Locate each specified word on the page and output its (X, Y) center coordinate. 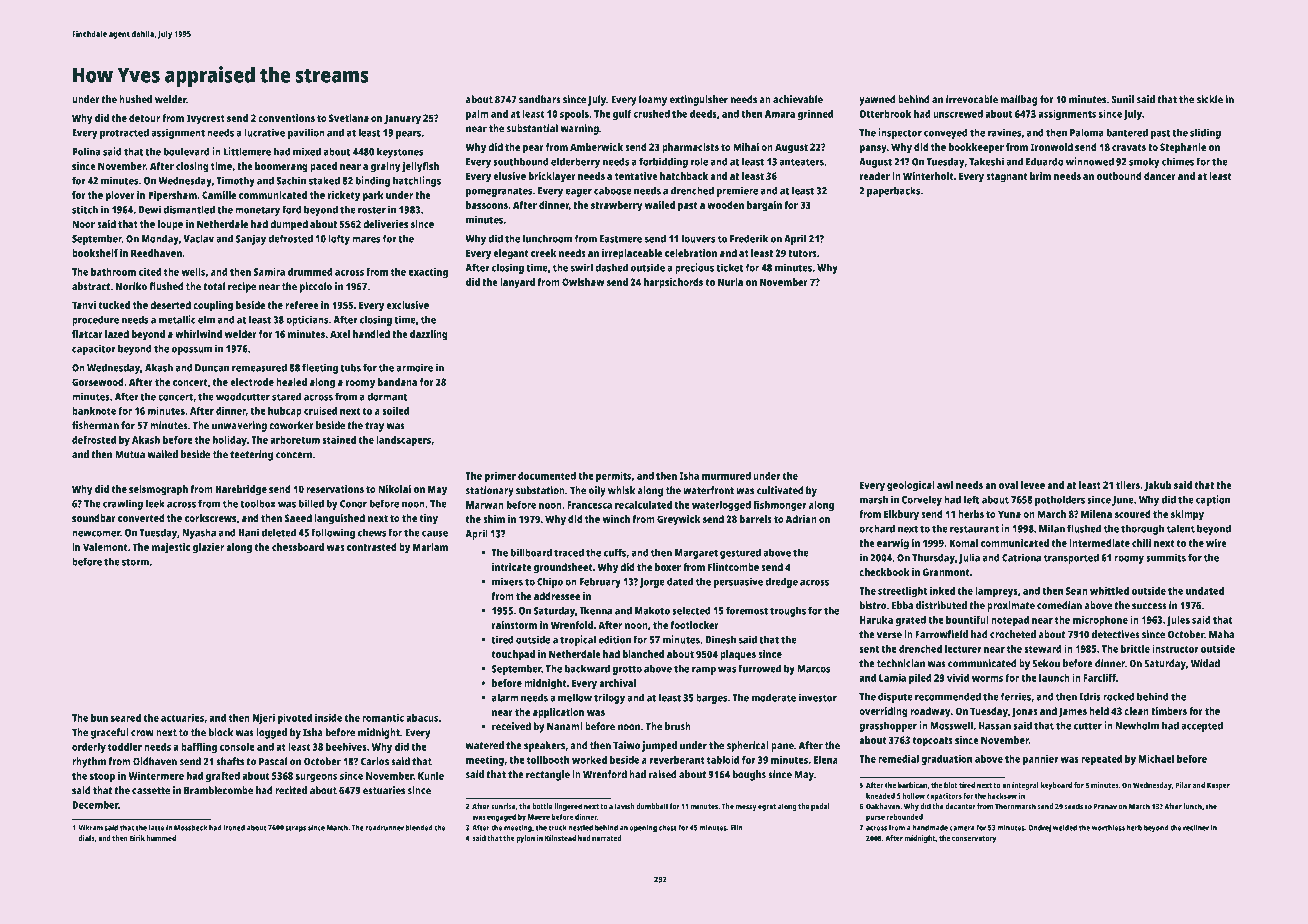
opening (643, 828)
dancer (1160, 176)
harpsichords (673, 283)
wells (193, 272)
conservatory (974, 839)
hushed (135, 99)
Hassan (995, 726)
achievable (798, 99)
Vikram (91, 827)
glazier (208, 548)
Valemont (105, 547)
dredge (781, 582)
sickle (1210, 99)
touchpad (513, 655)
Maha (1221, 634)
